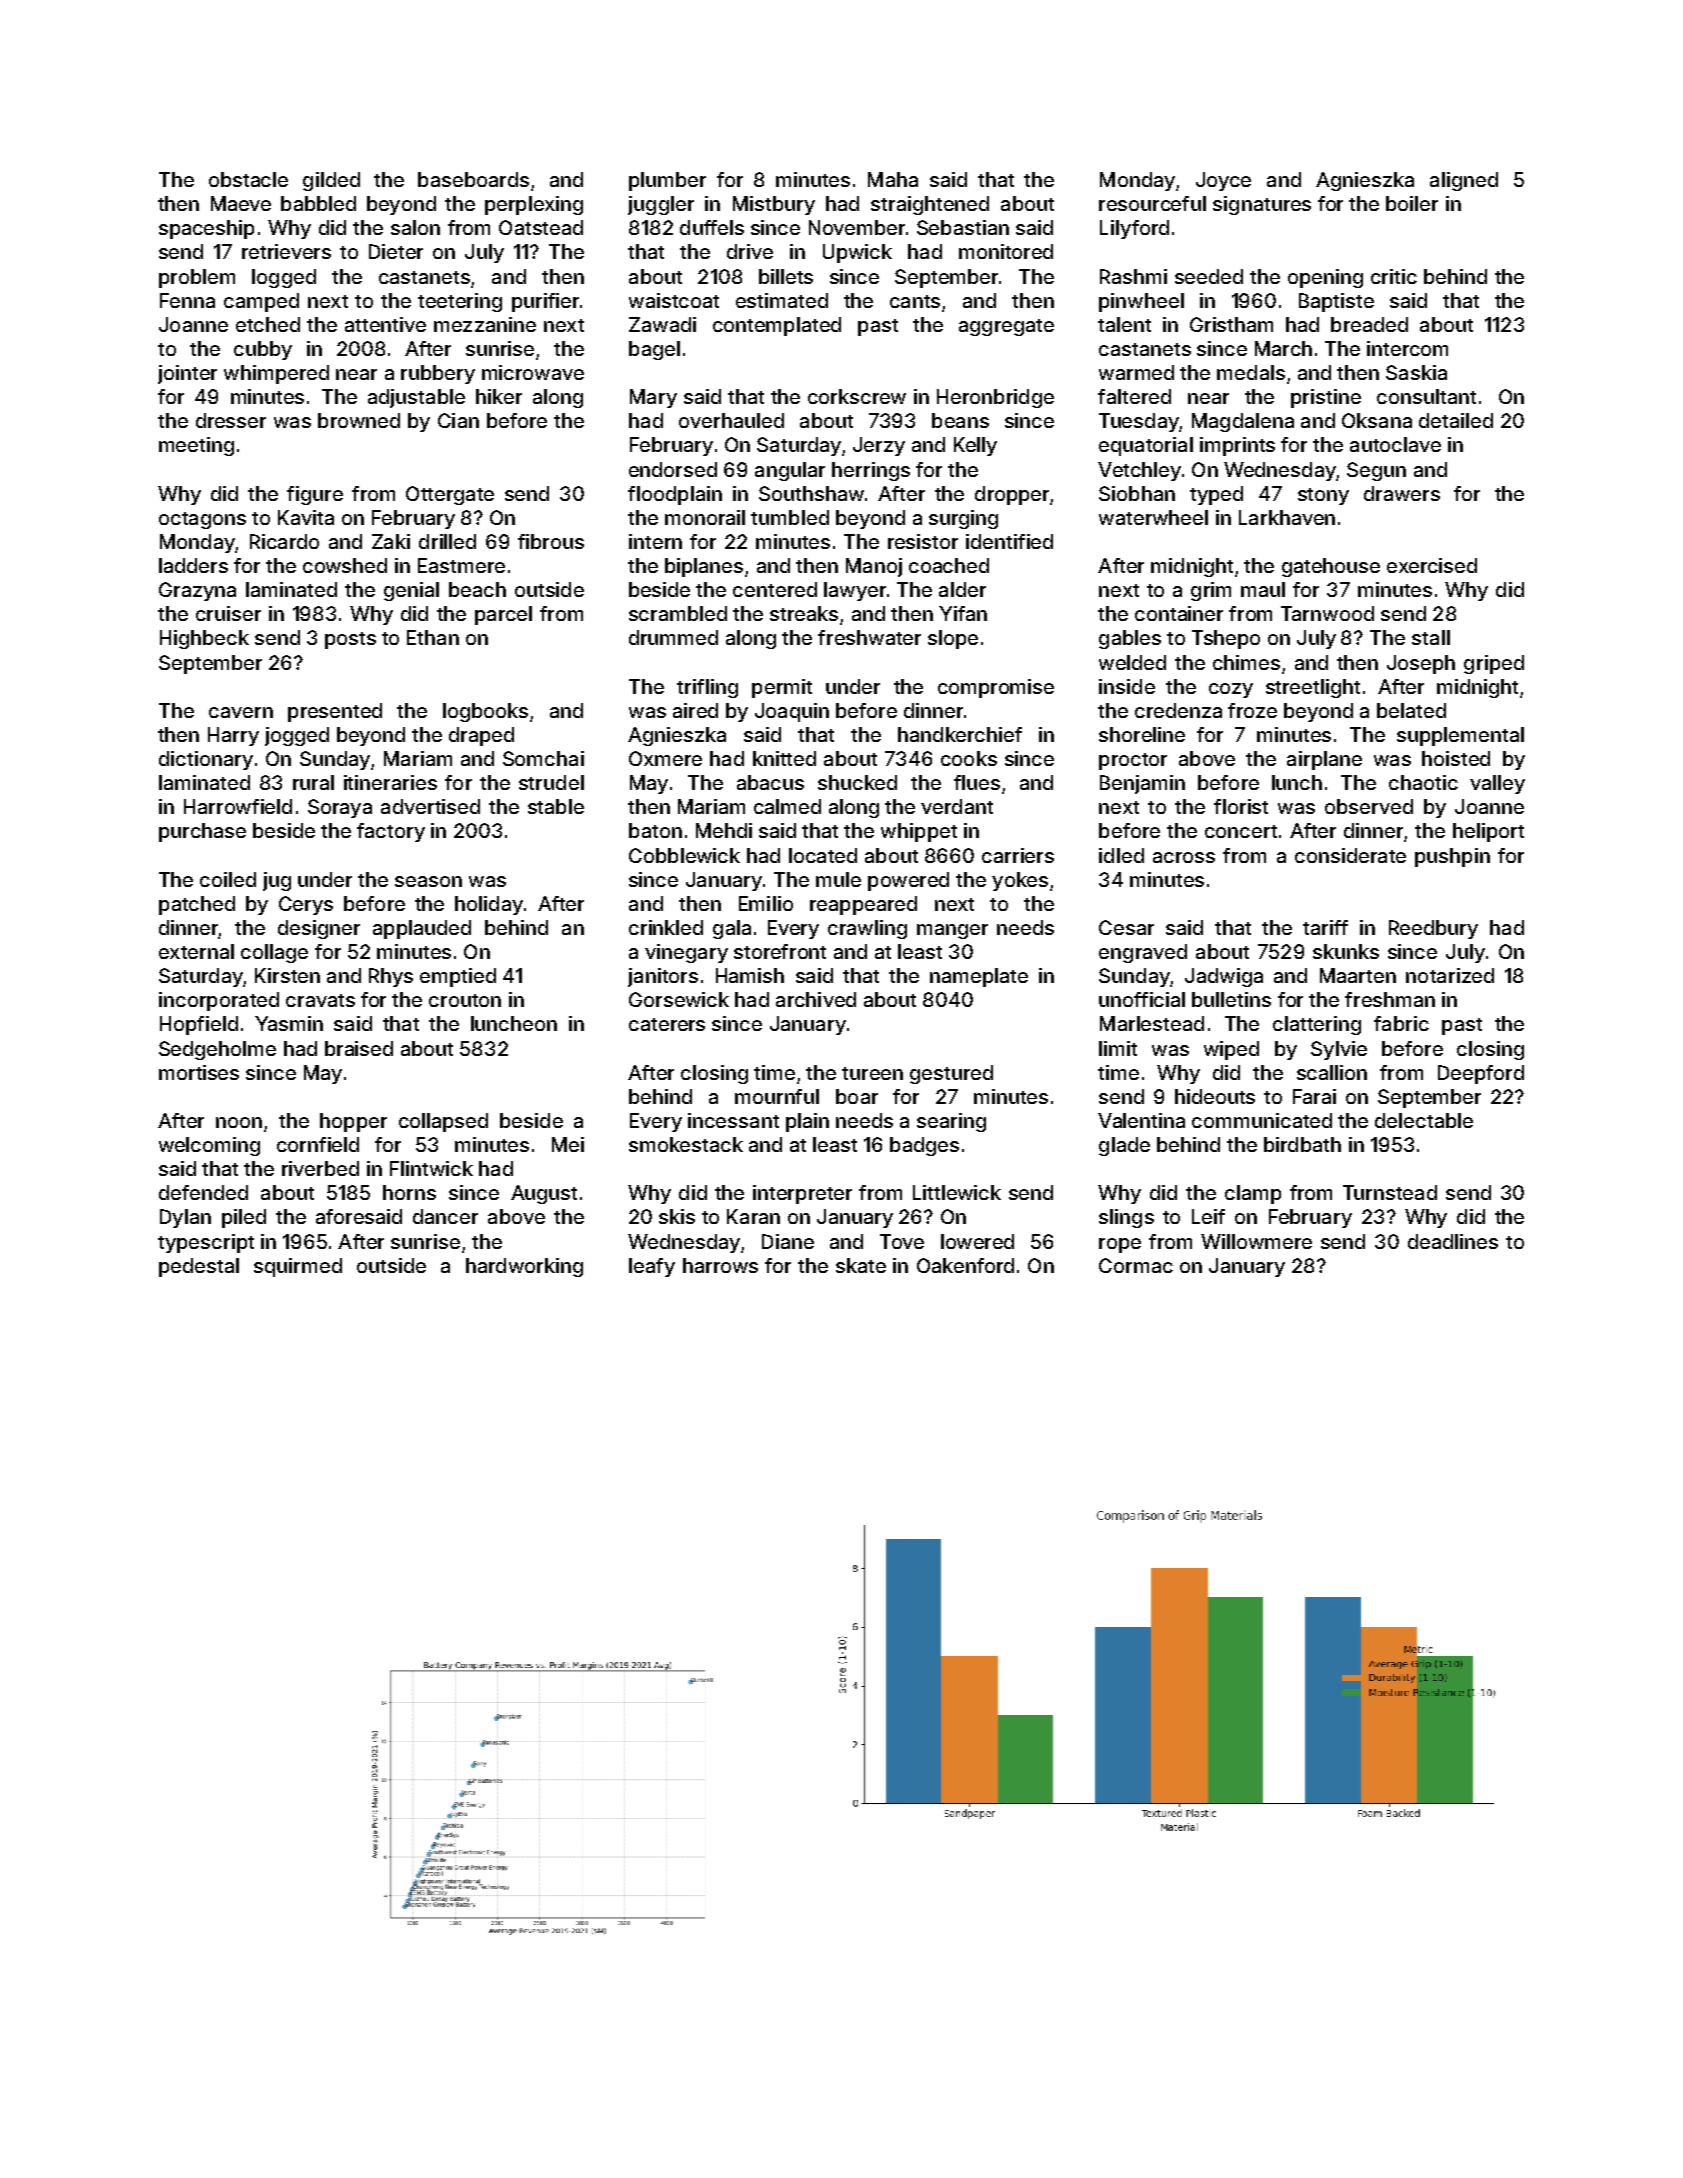 The height and width of the screenshot is (2178, 1683). I want to click on Joyce, so click(1223, 181).
